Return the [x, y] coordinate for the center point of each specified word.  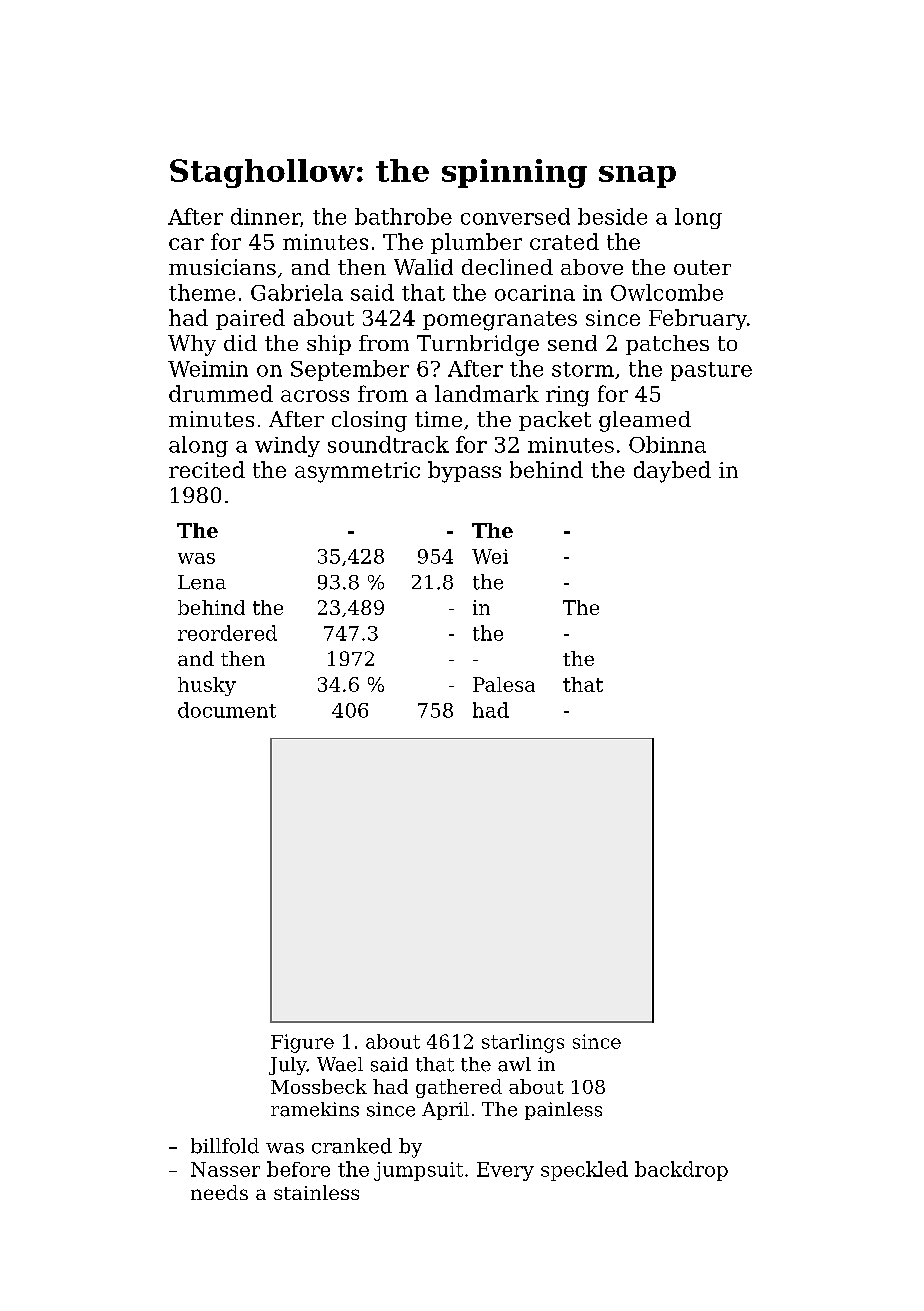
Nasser [225, 1169]
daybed [672, 472]
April [445, 1111]
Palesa [504, 684]
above [592, 267]
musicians [222, 267]
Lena [202, 582]
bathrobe [403, 216]
